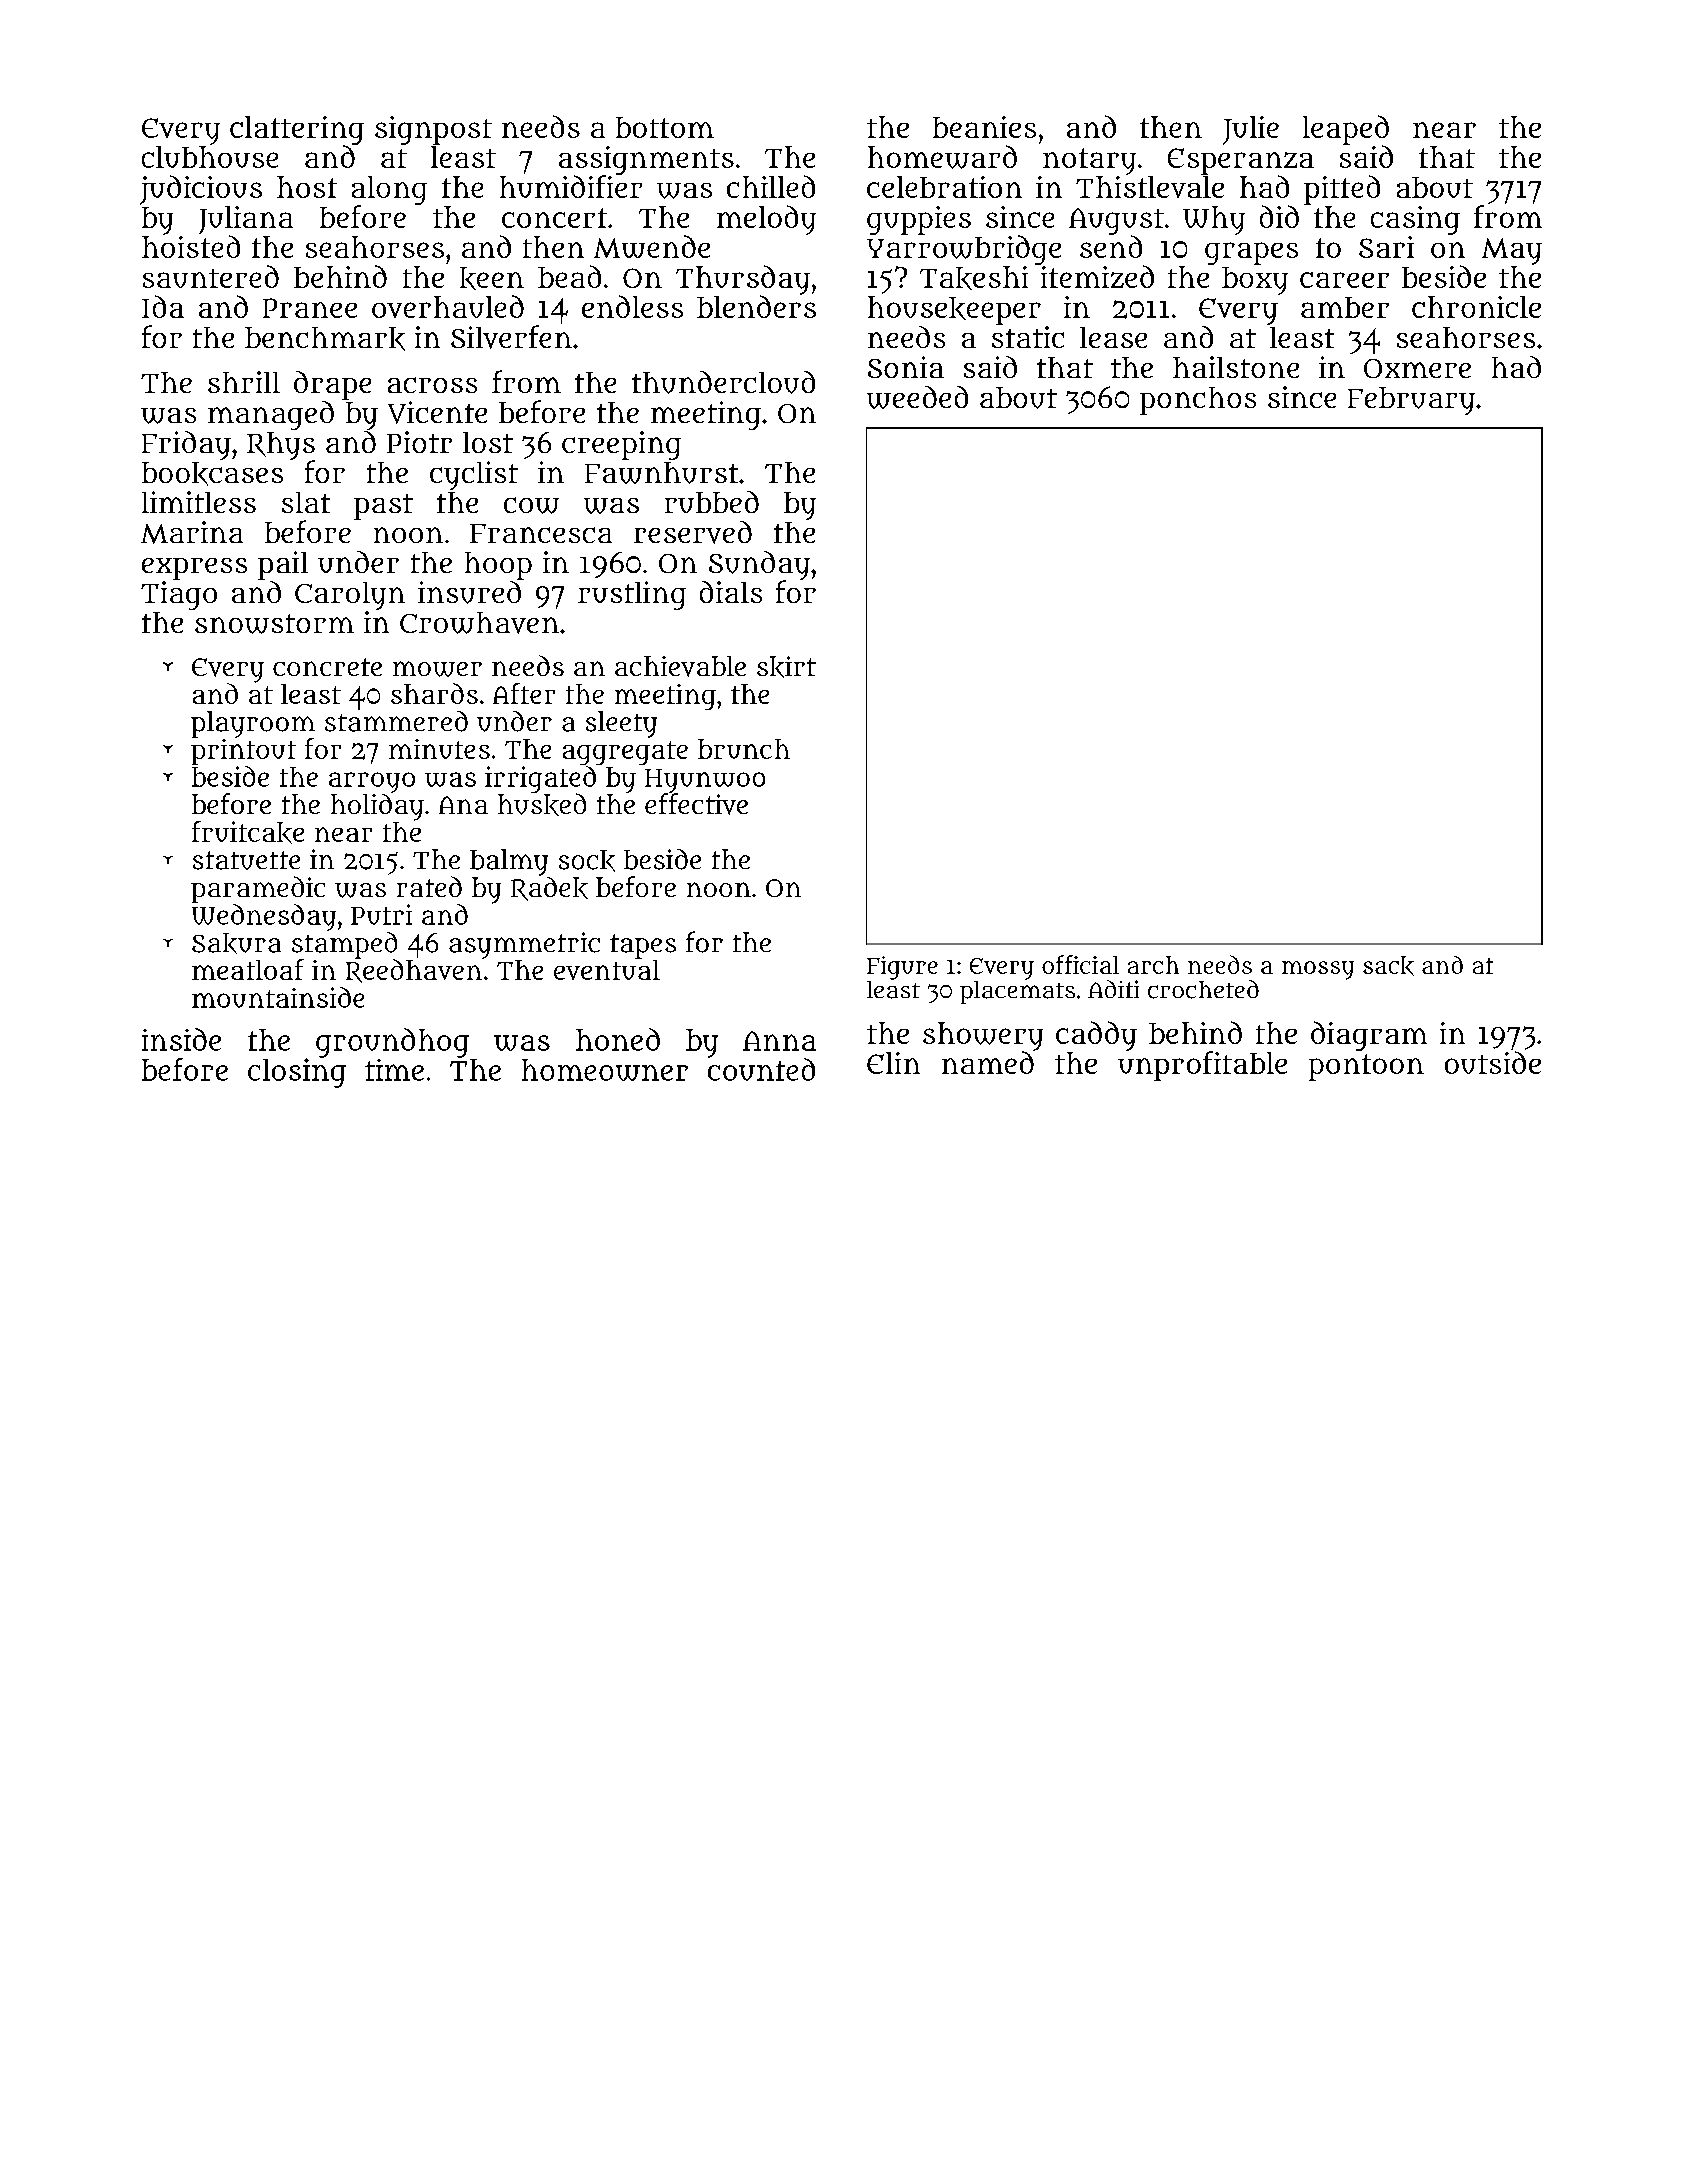  I want to click on stamped, so click(344, 945).
